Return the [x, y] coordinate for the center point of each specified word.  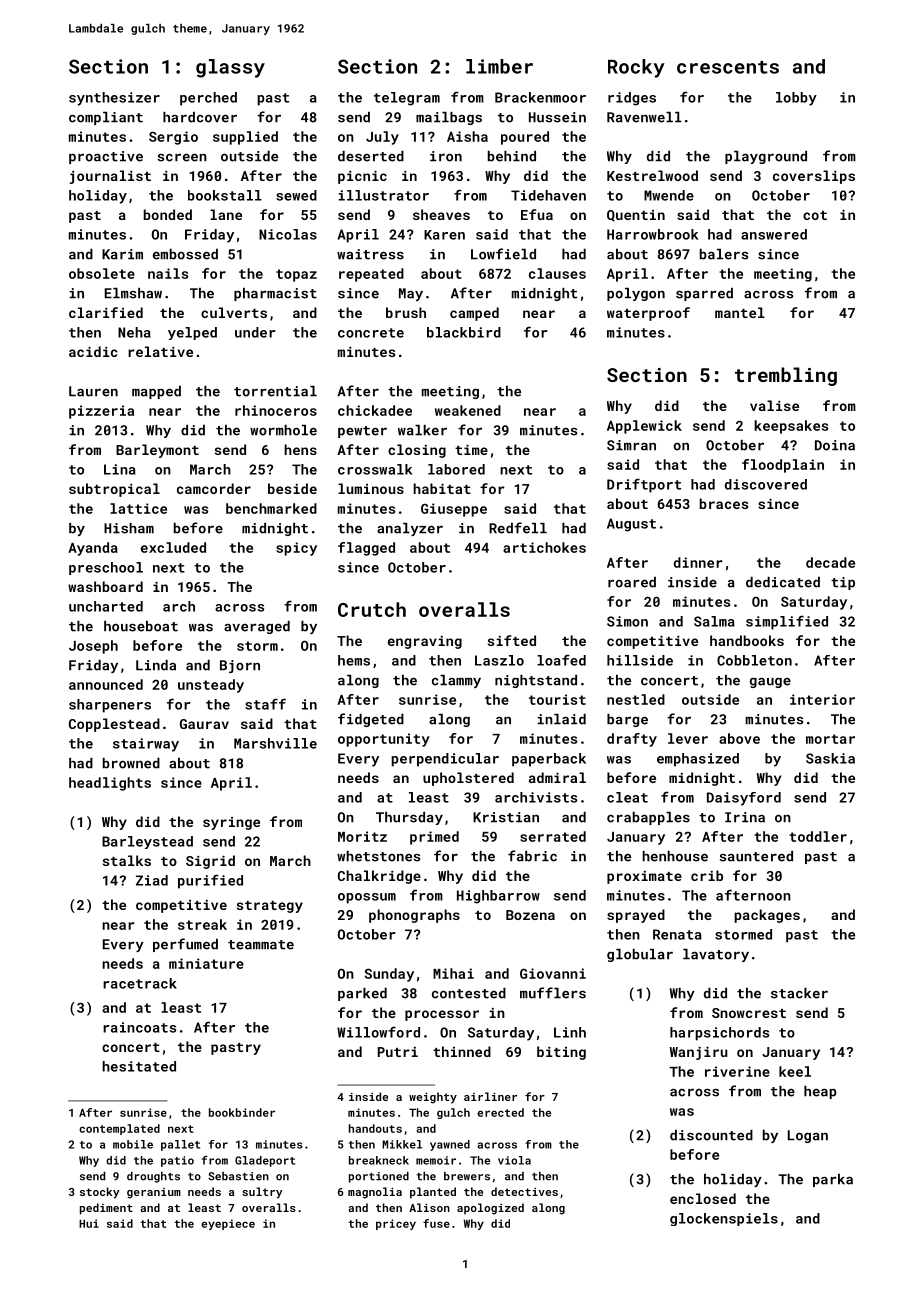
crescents [728, 67]
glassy [230, 68]
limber [499, 66]
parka [833, 1180]
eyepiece [228, 1224]
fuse [436, 1223]
